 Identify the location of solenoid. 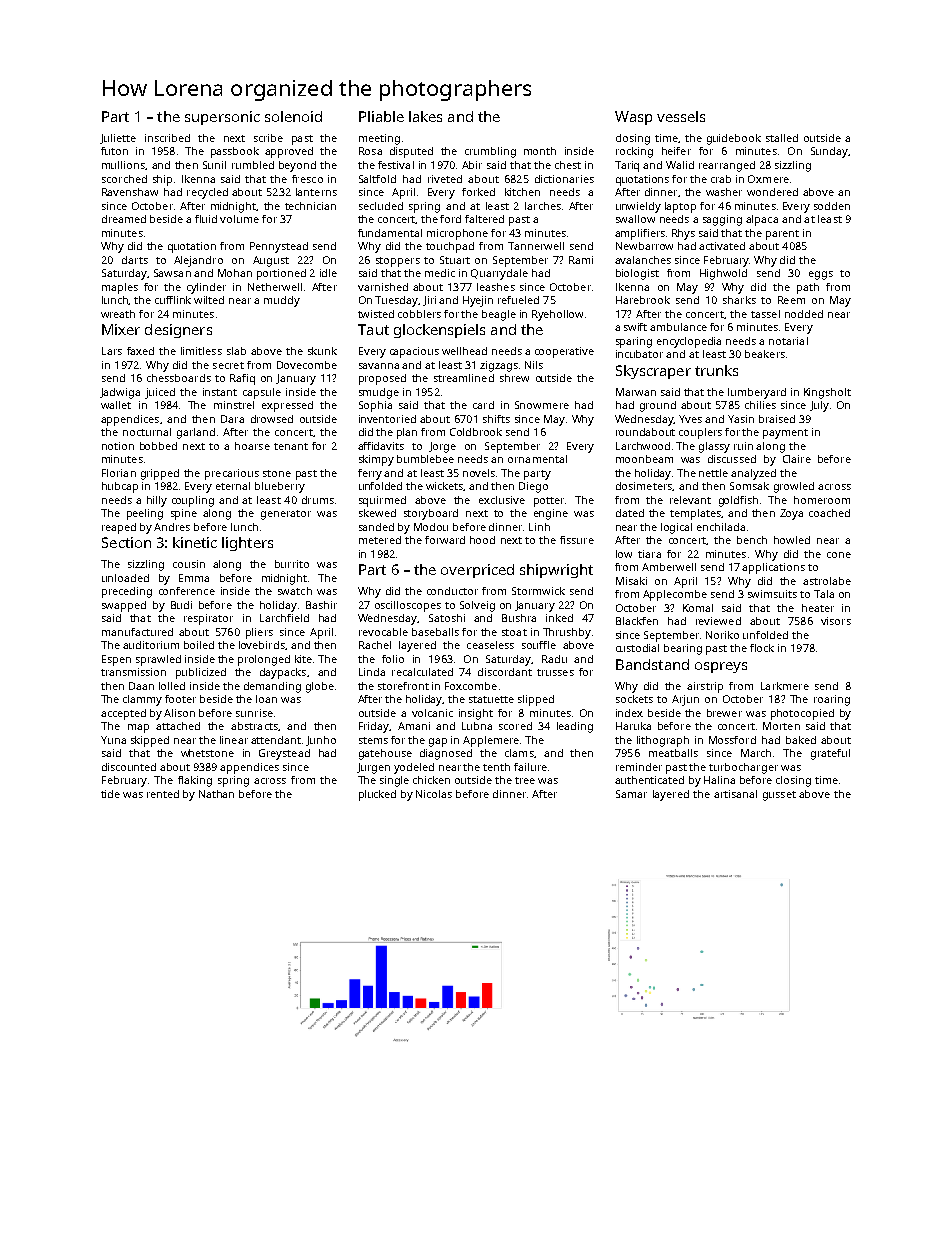
(293, 116).
